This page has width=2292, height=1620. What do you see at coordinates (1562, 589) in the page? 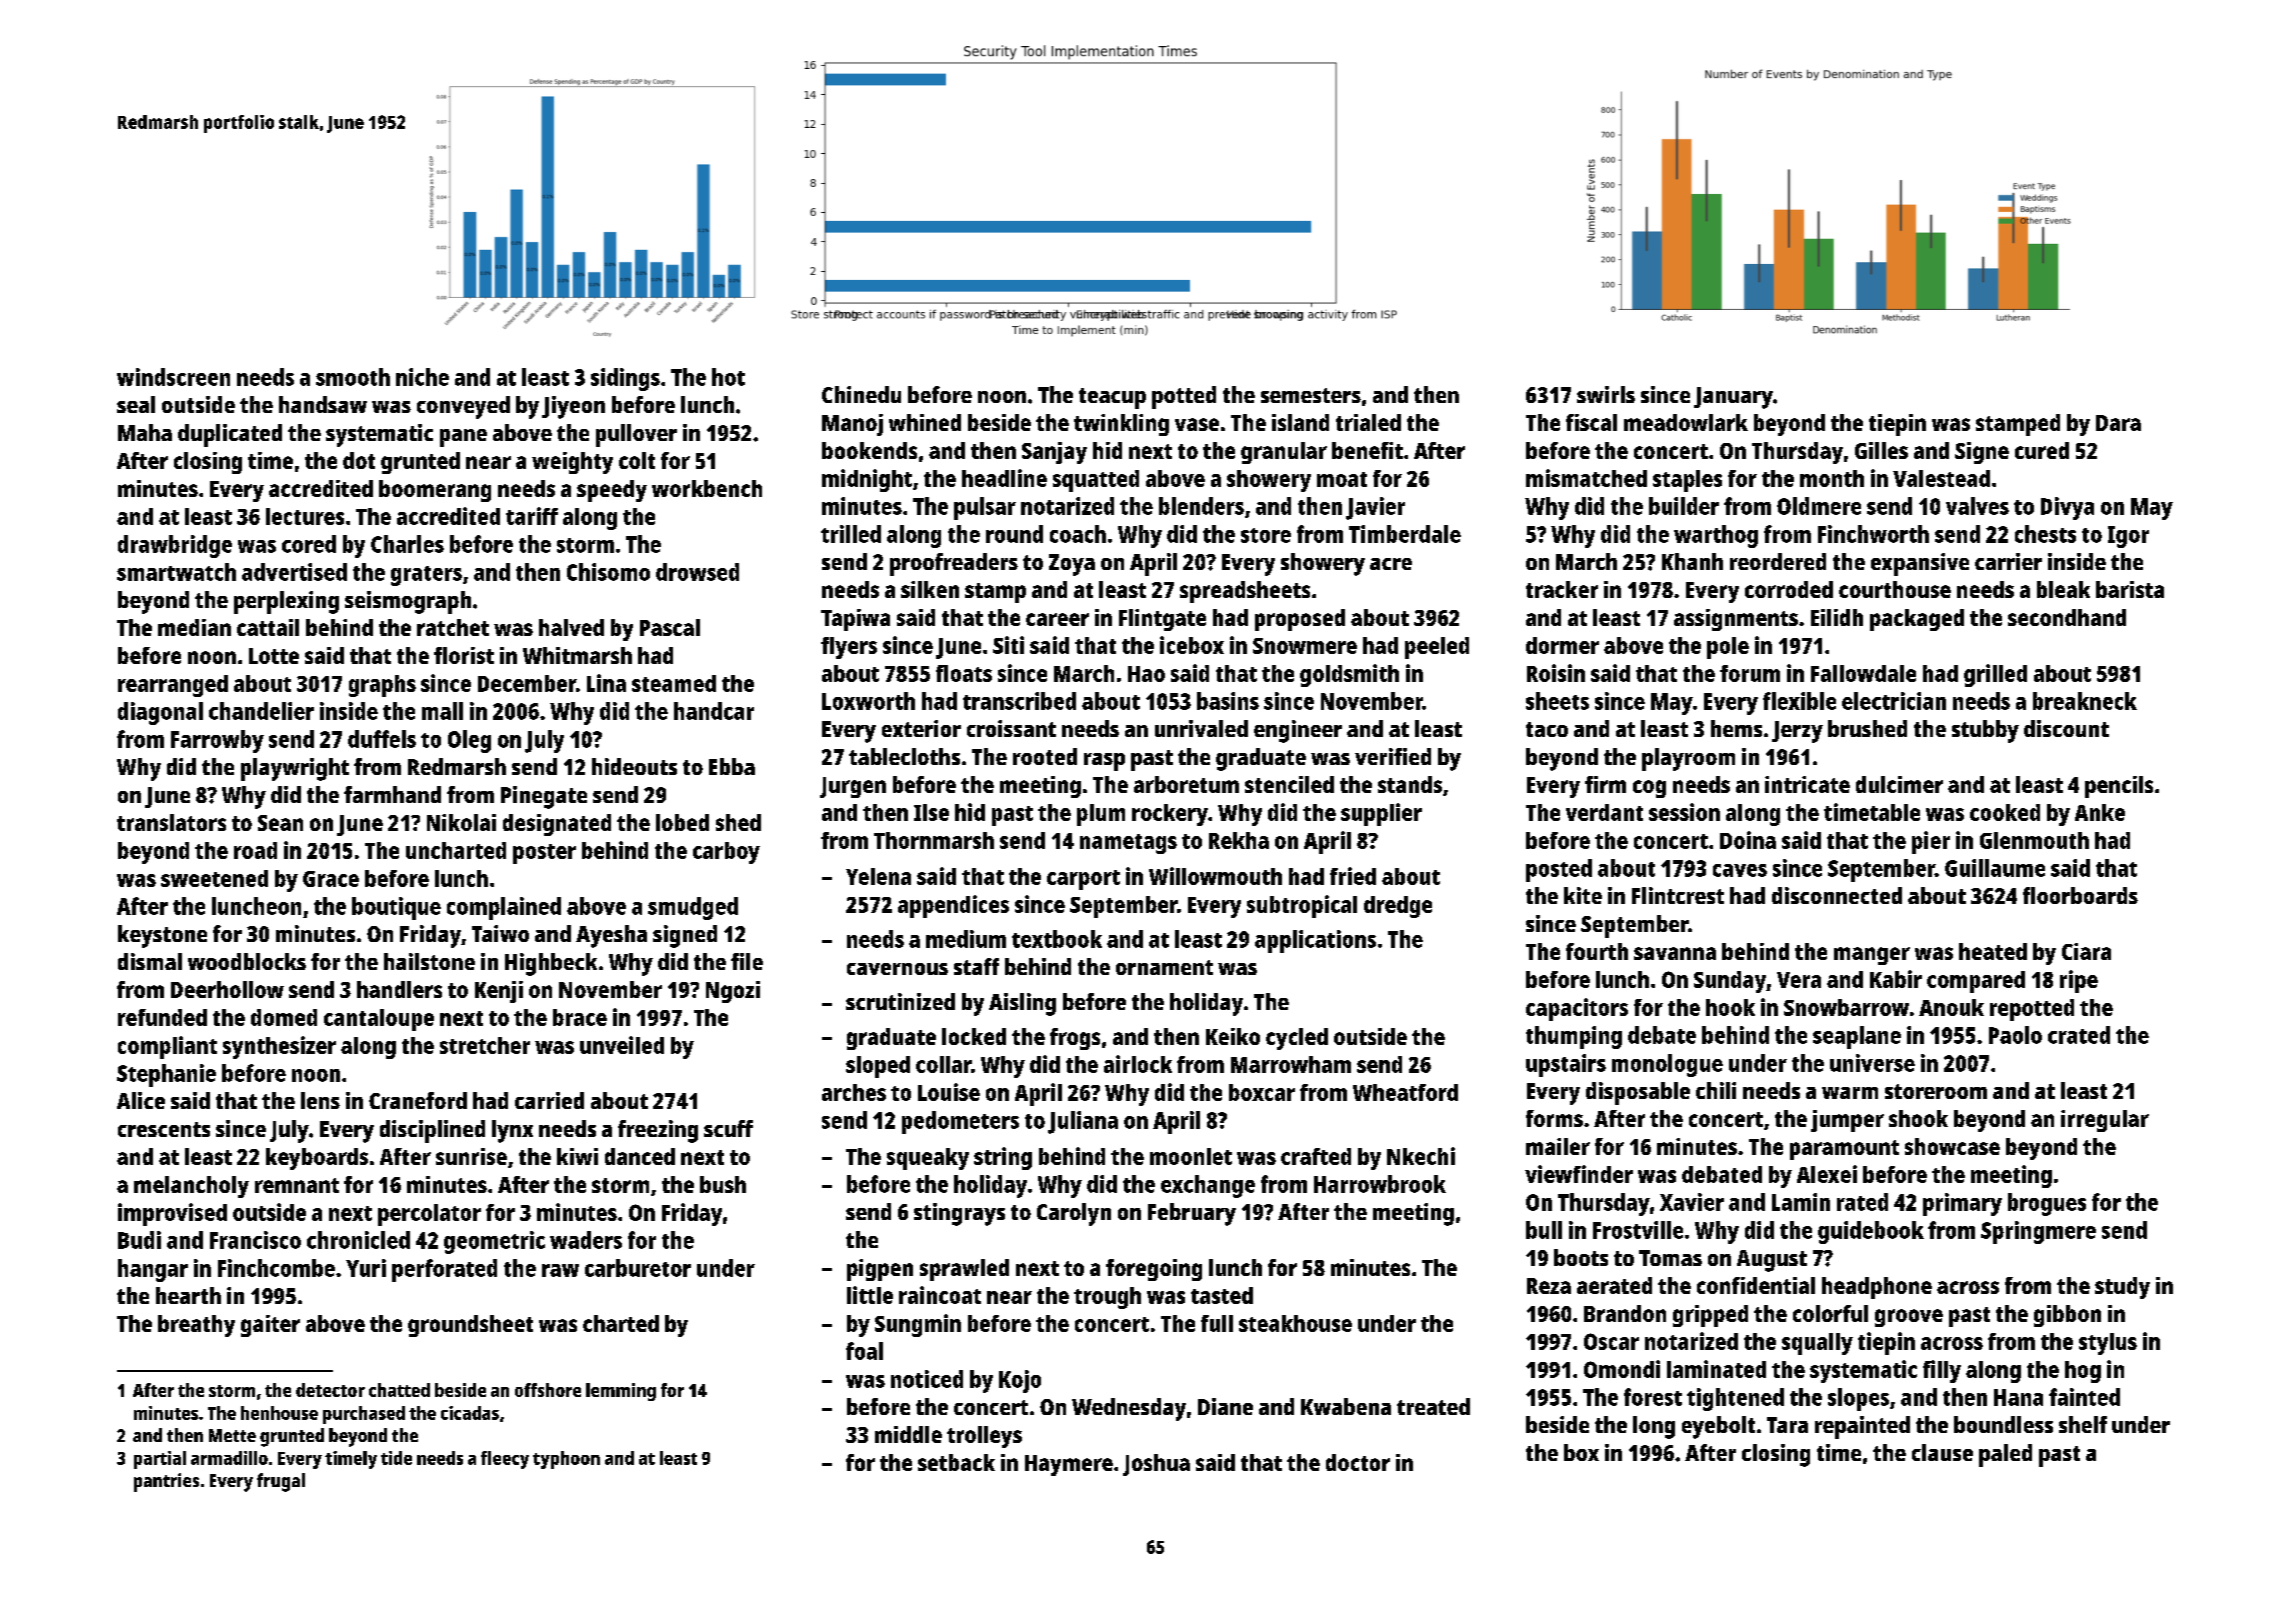
I see `tracker` at bounding box center [1562, 589].
